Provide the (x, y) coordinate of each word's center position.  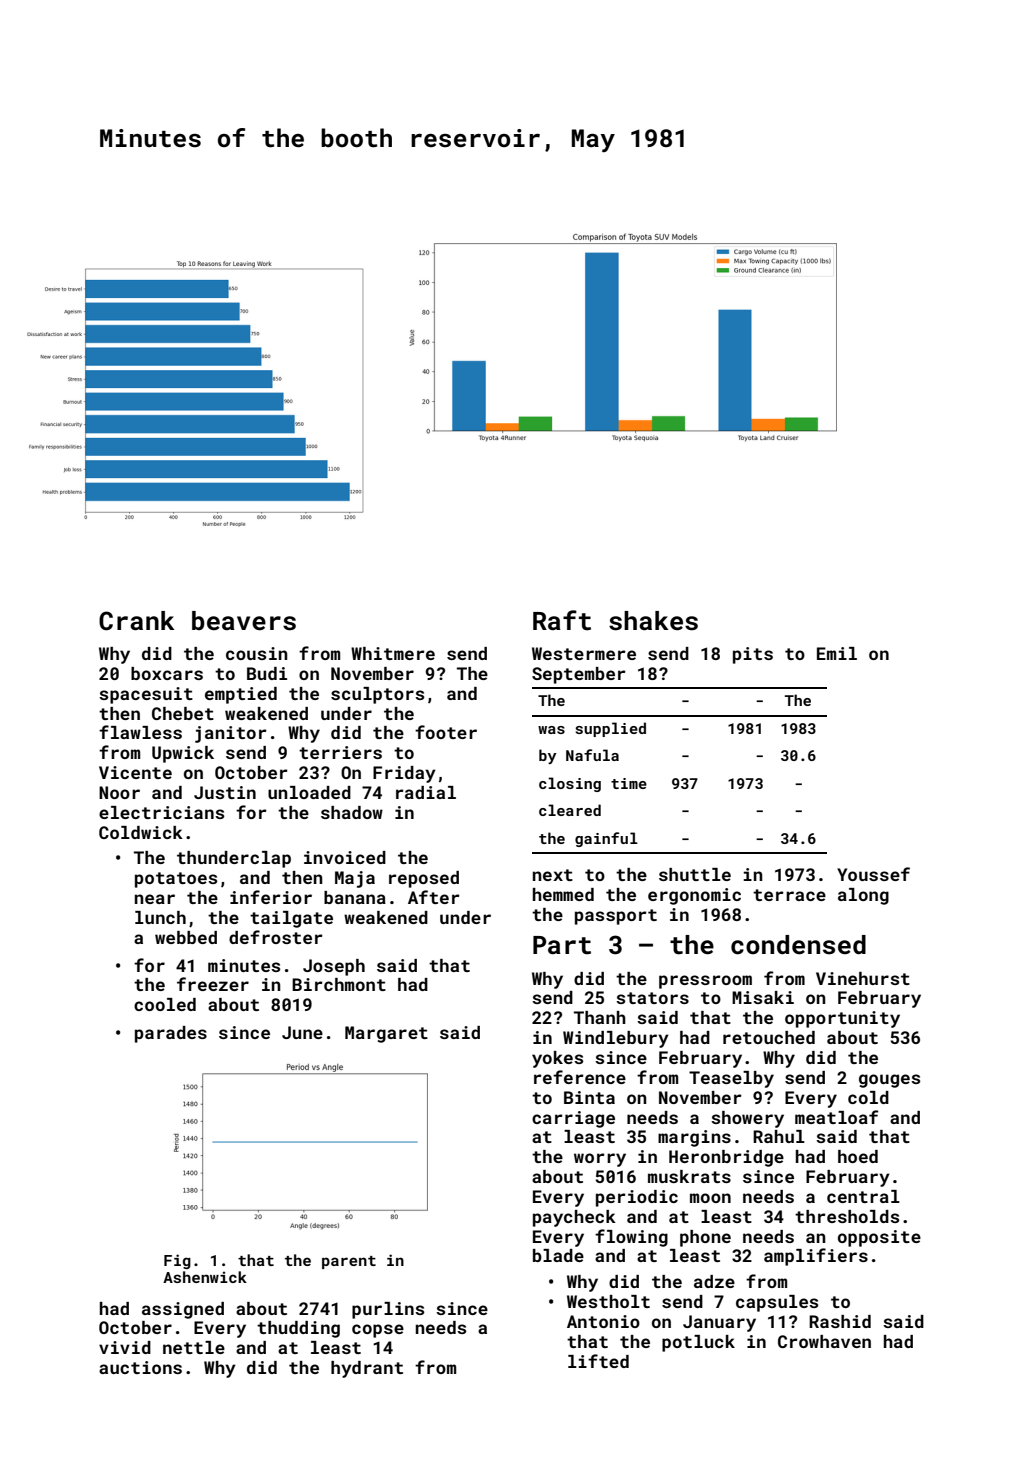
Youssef (873, 874)
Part (562, 945)
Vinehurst (863, 978)
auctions (140, 1367)
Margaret (386, 1034)
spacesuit (146, 695)
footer (446, 732)
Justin (225, 792)
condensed (798, 945)
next (553, 875)
